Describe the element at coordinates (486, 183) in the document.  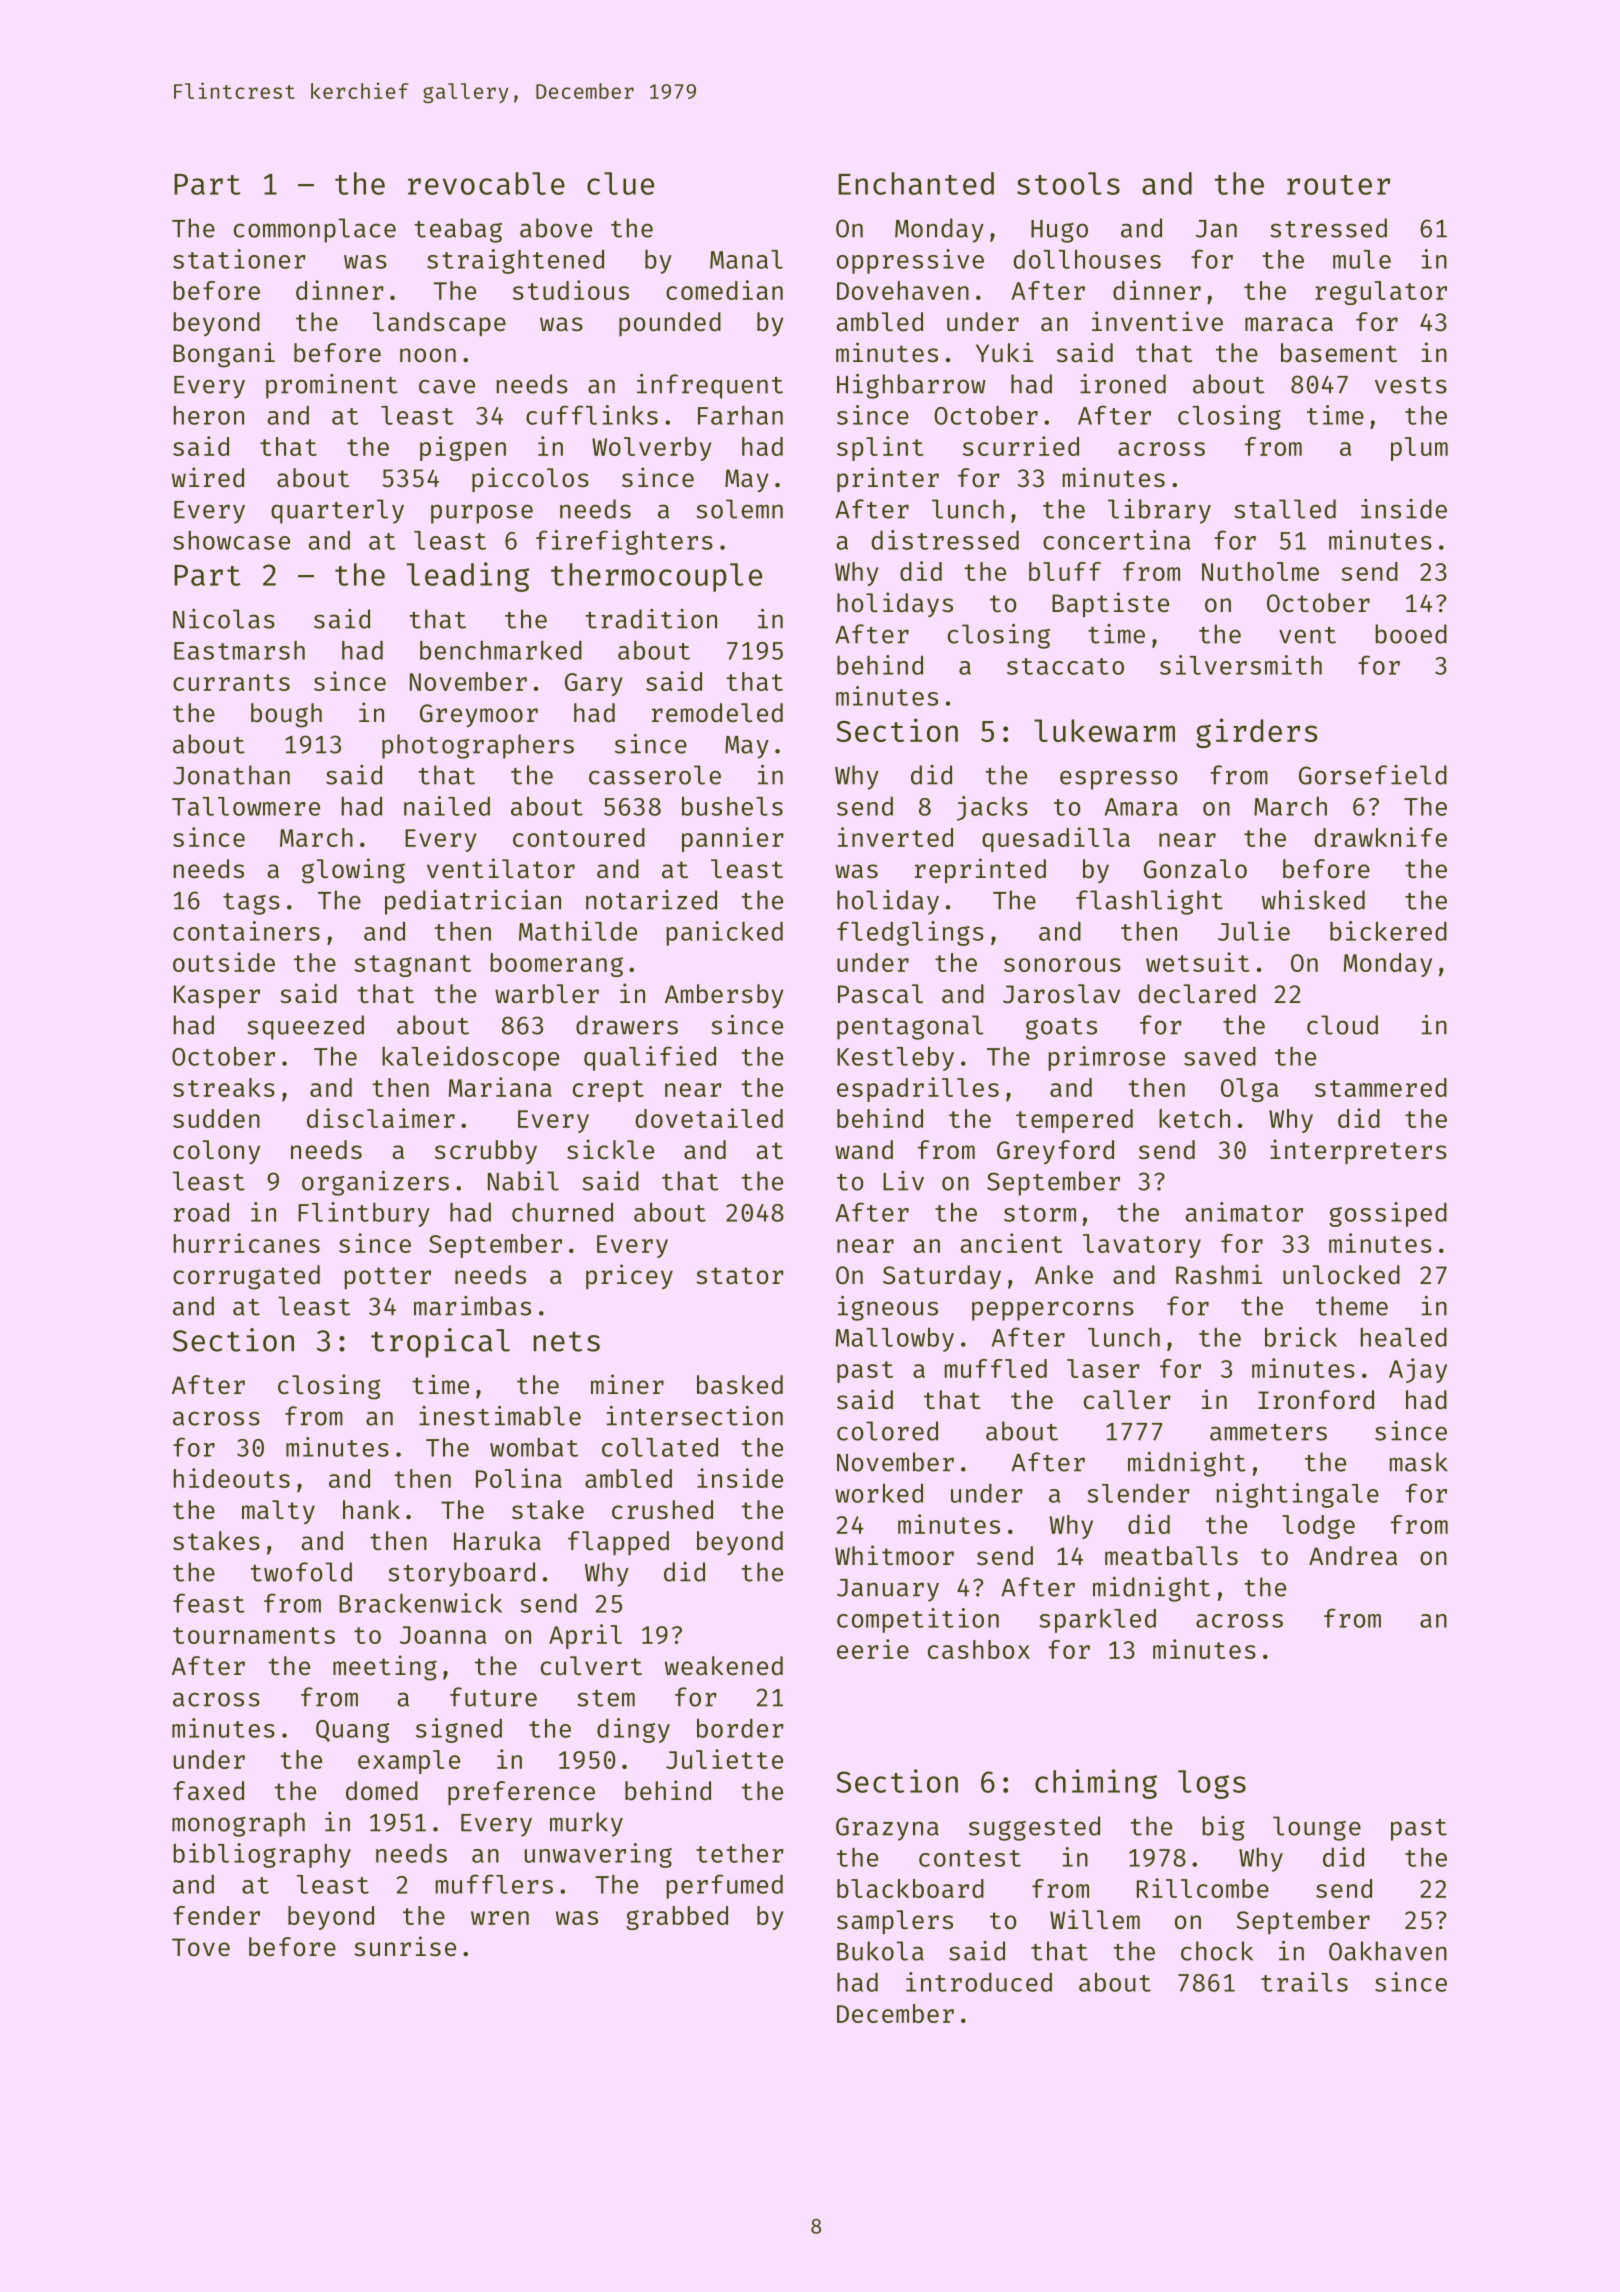
I see `revocable` at that location.
